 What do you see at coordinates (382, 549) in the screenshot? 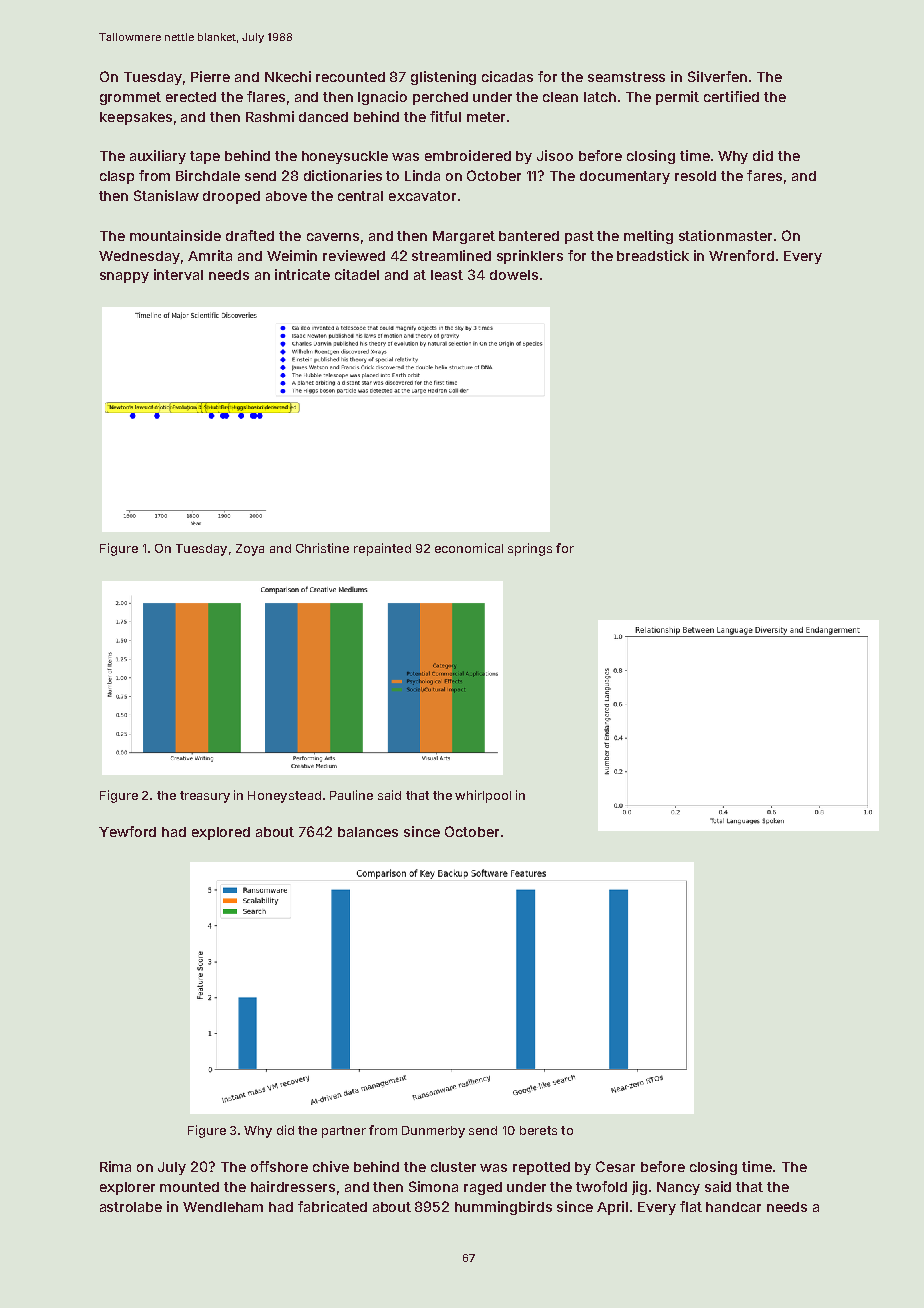
I see `repainted` at bounding box center [382, 549].
